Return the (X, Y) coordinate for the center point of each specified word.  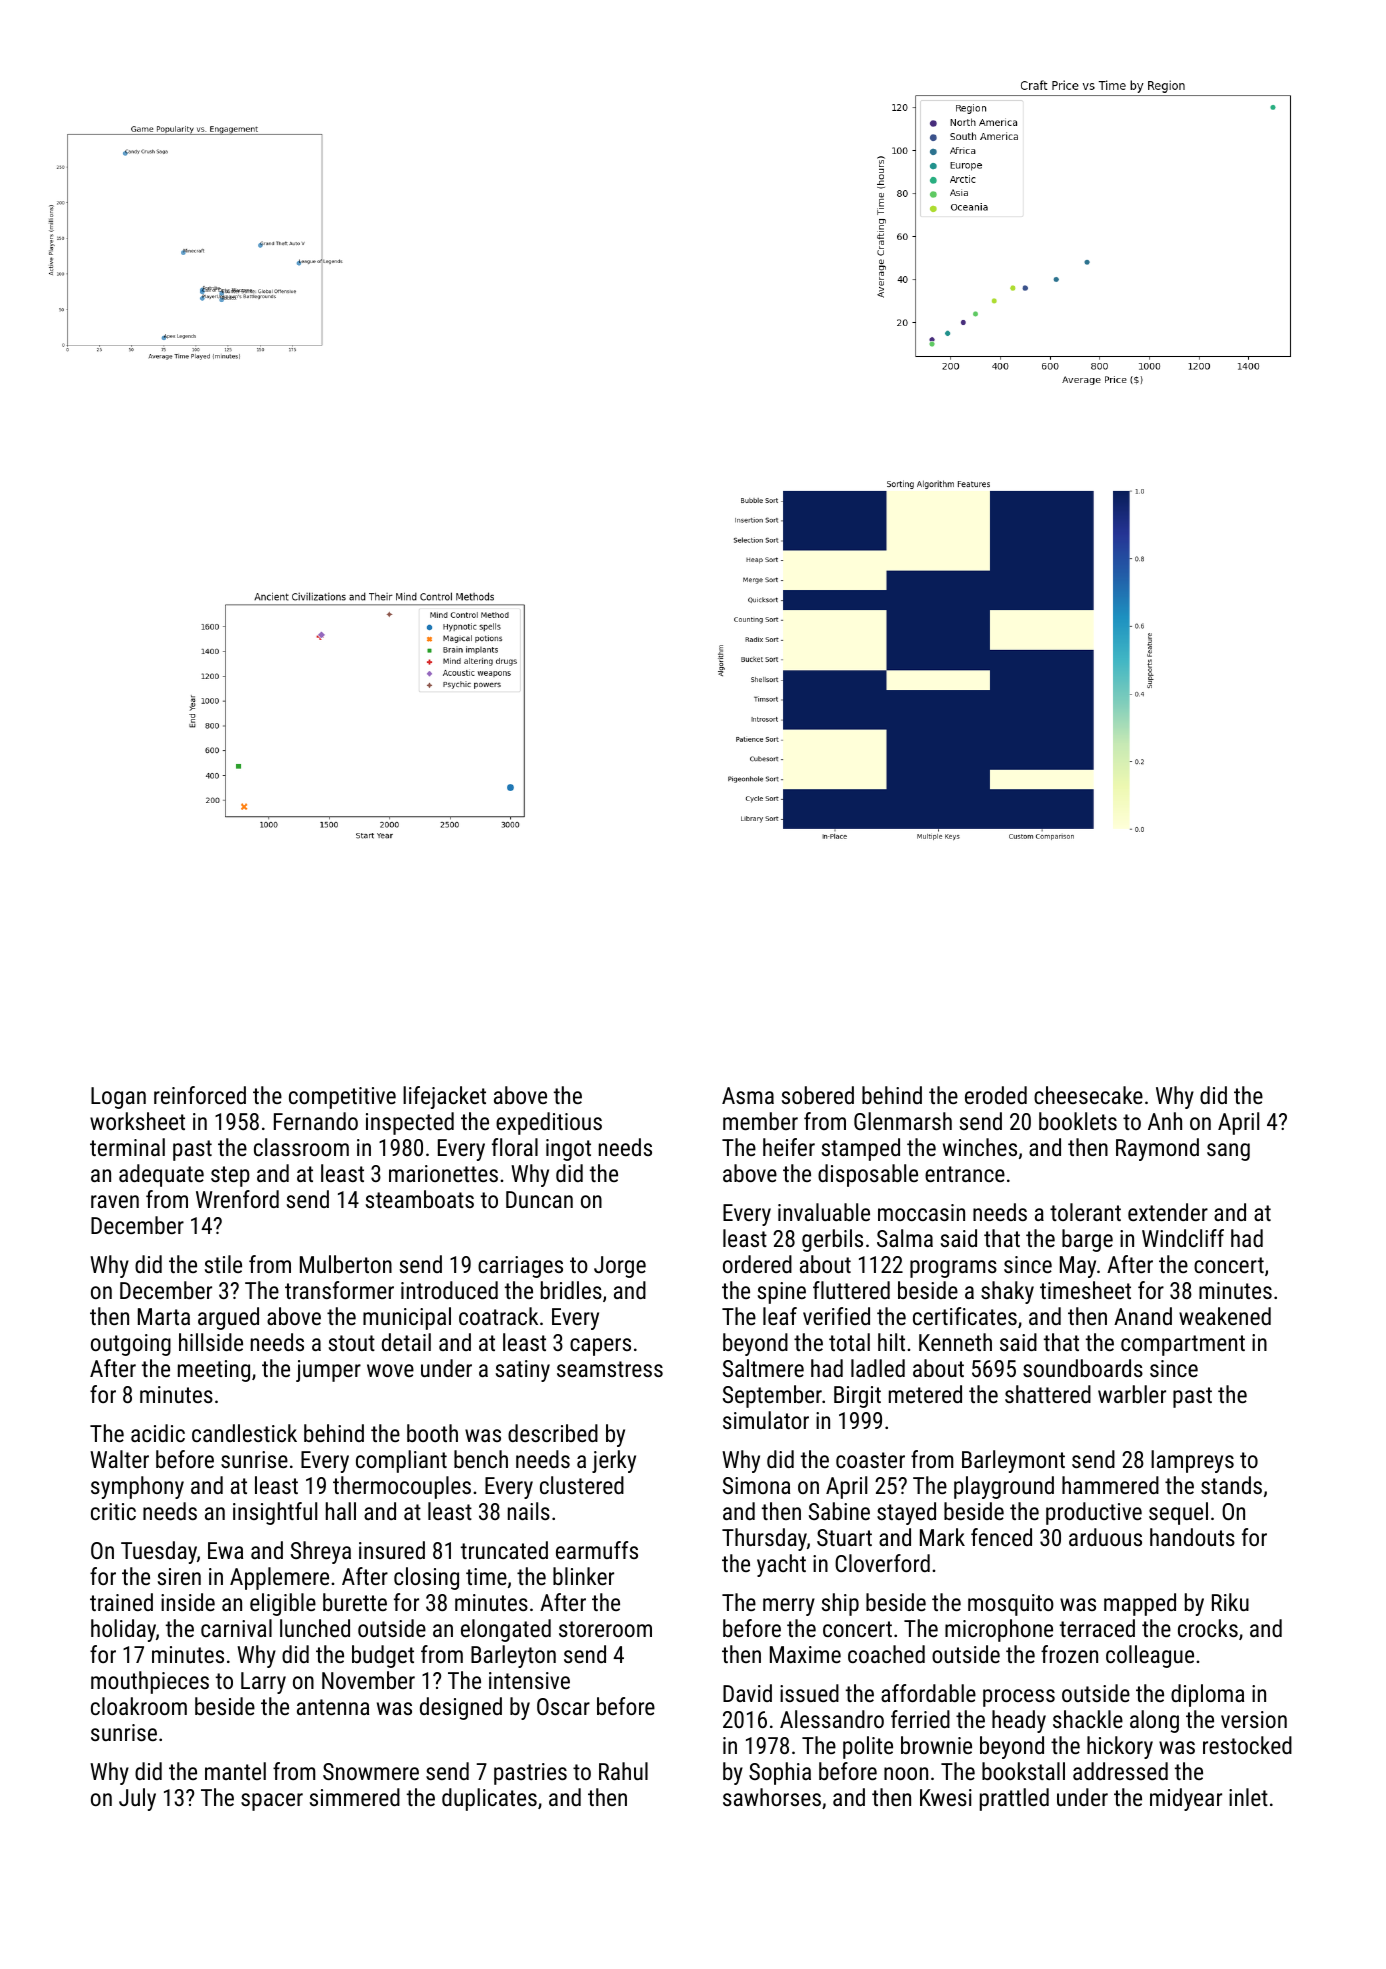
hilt (891, 1342)
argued (228, 1318)
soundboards (1083, 1368)
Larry (263, 1683)
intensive (529, 1680)
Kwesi (946, 1797)
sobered (818, 1095)
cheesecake (1088, 1095)
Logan (118, 1098)
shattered (1048, 1394)
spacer (272, 1802)
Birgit (857, 1397)
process (1019, 1698)
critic (113, 1511)
